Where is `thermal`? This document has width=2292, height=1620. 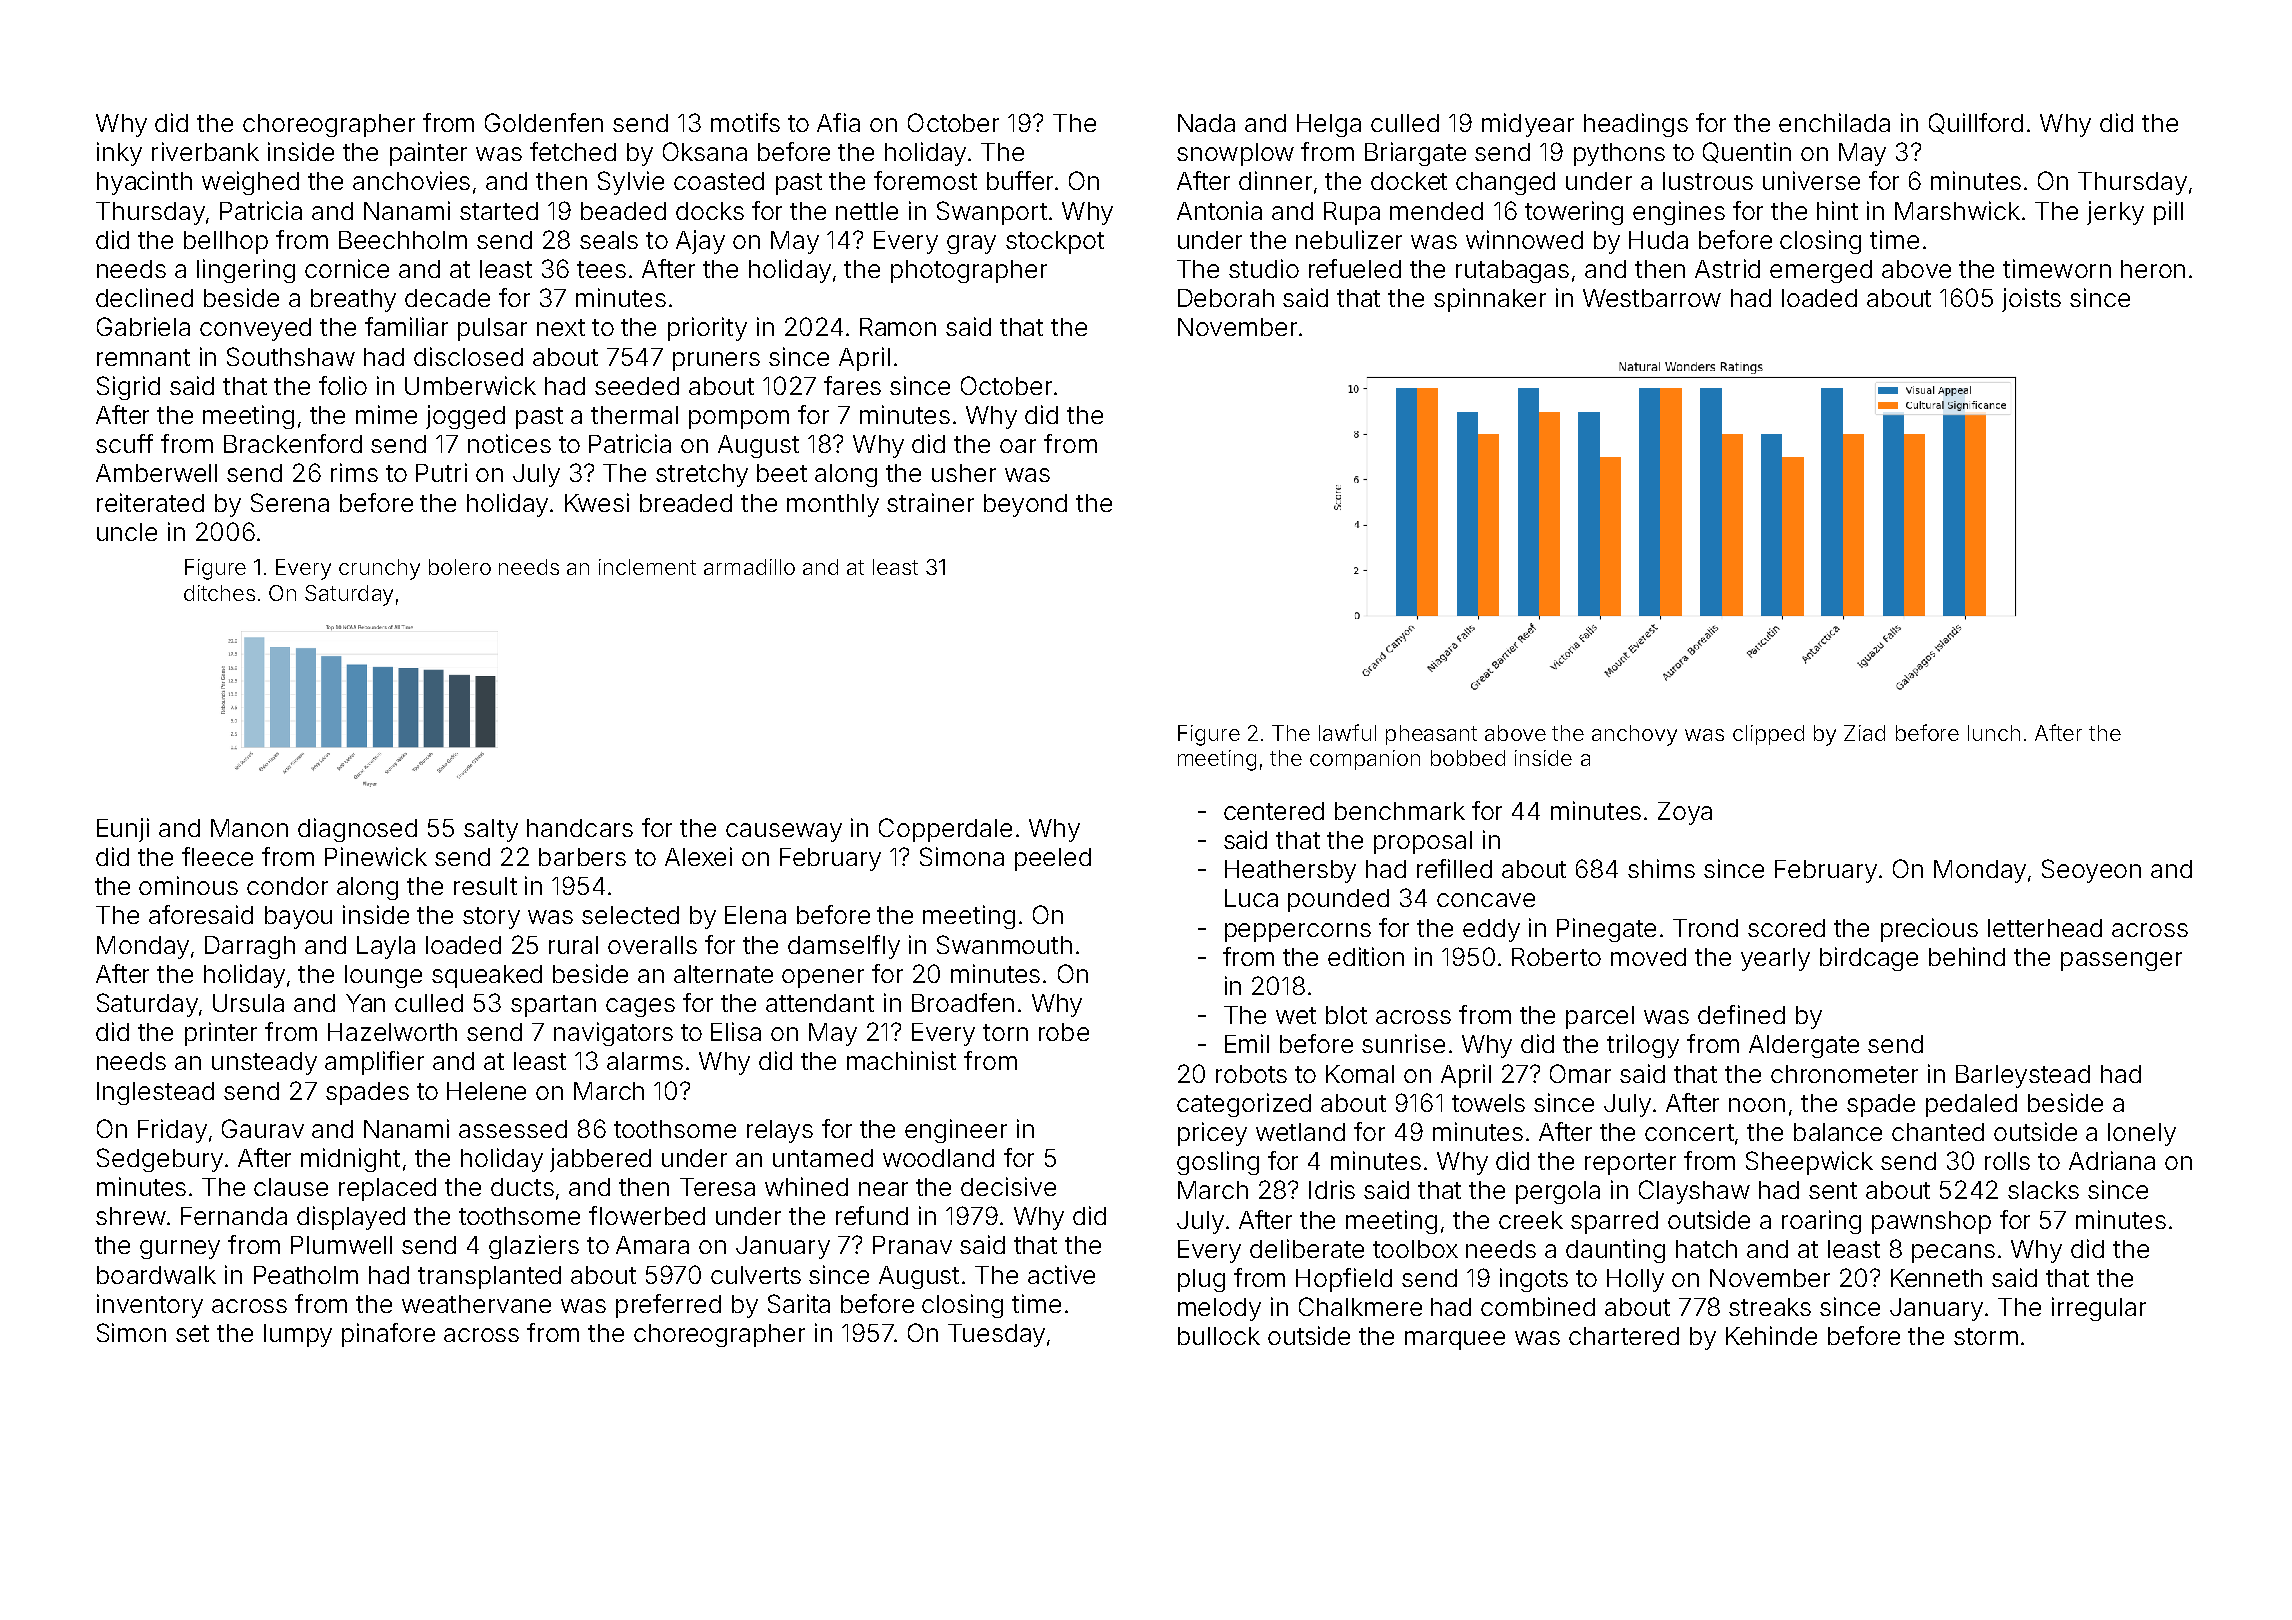 thermal is located at coordinates (634, 415).
